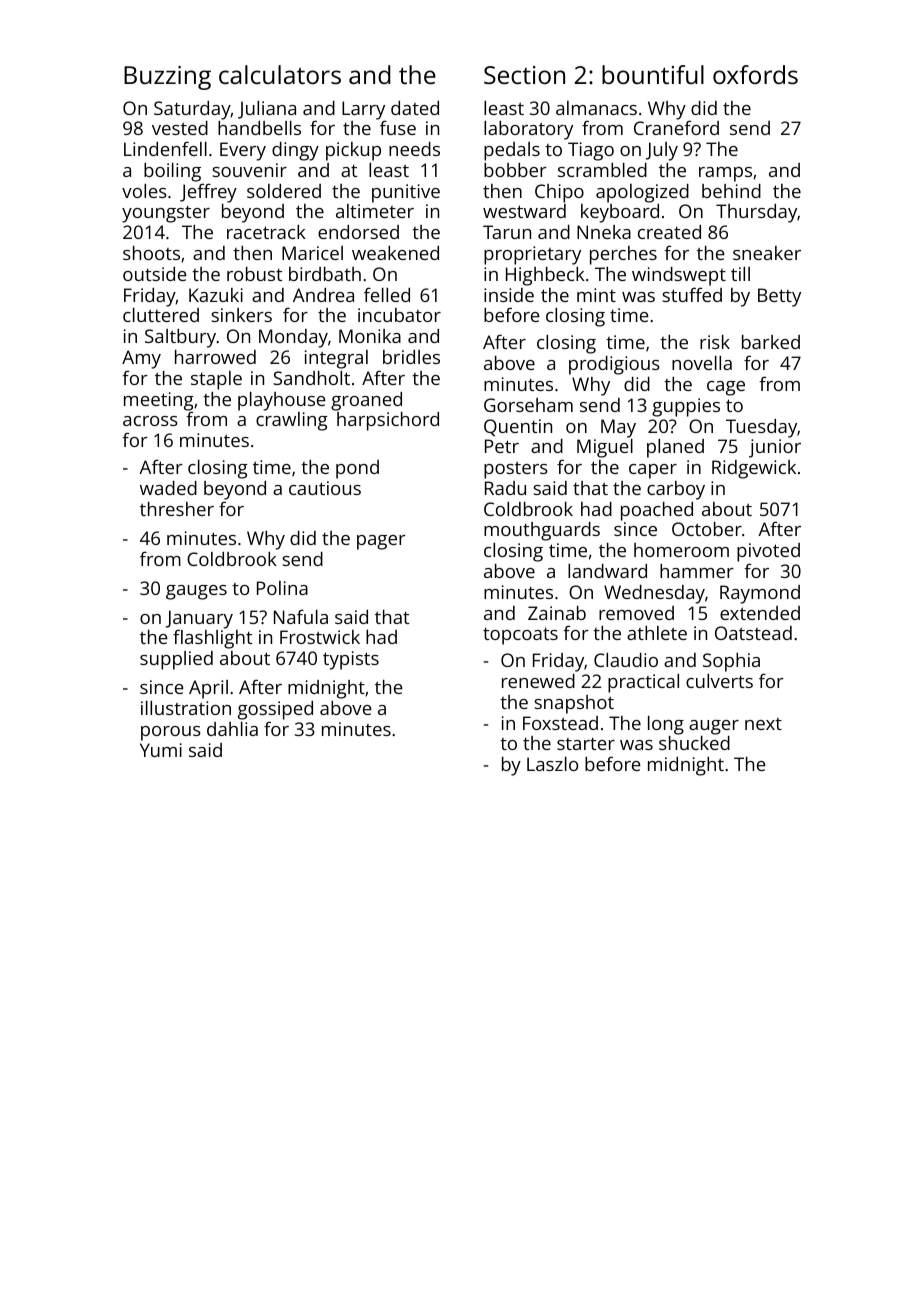 The height and width of the screenshot is (1311, 924). I want to click on Larry, so click(363, 111).
